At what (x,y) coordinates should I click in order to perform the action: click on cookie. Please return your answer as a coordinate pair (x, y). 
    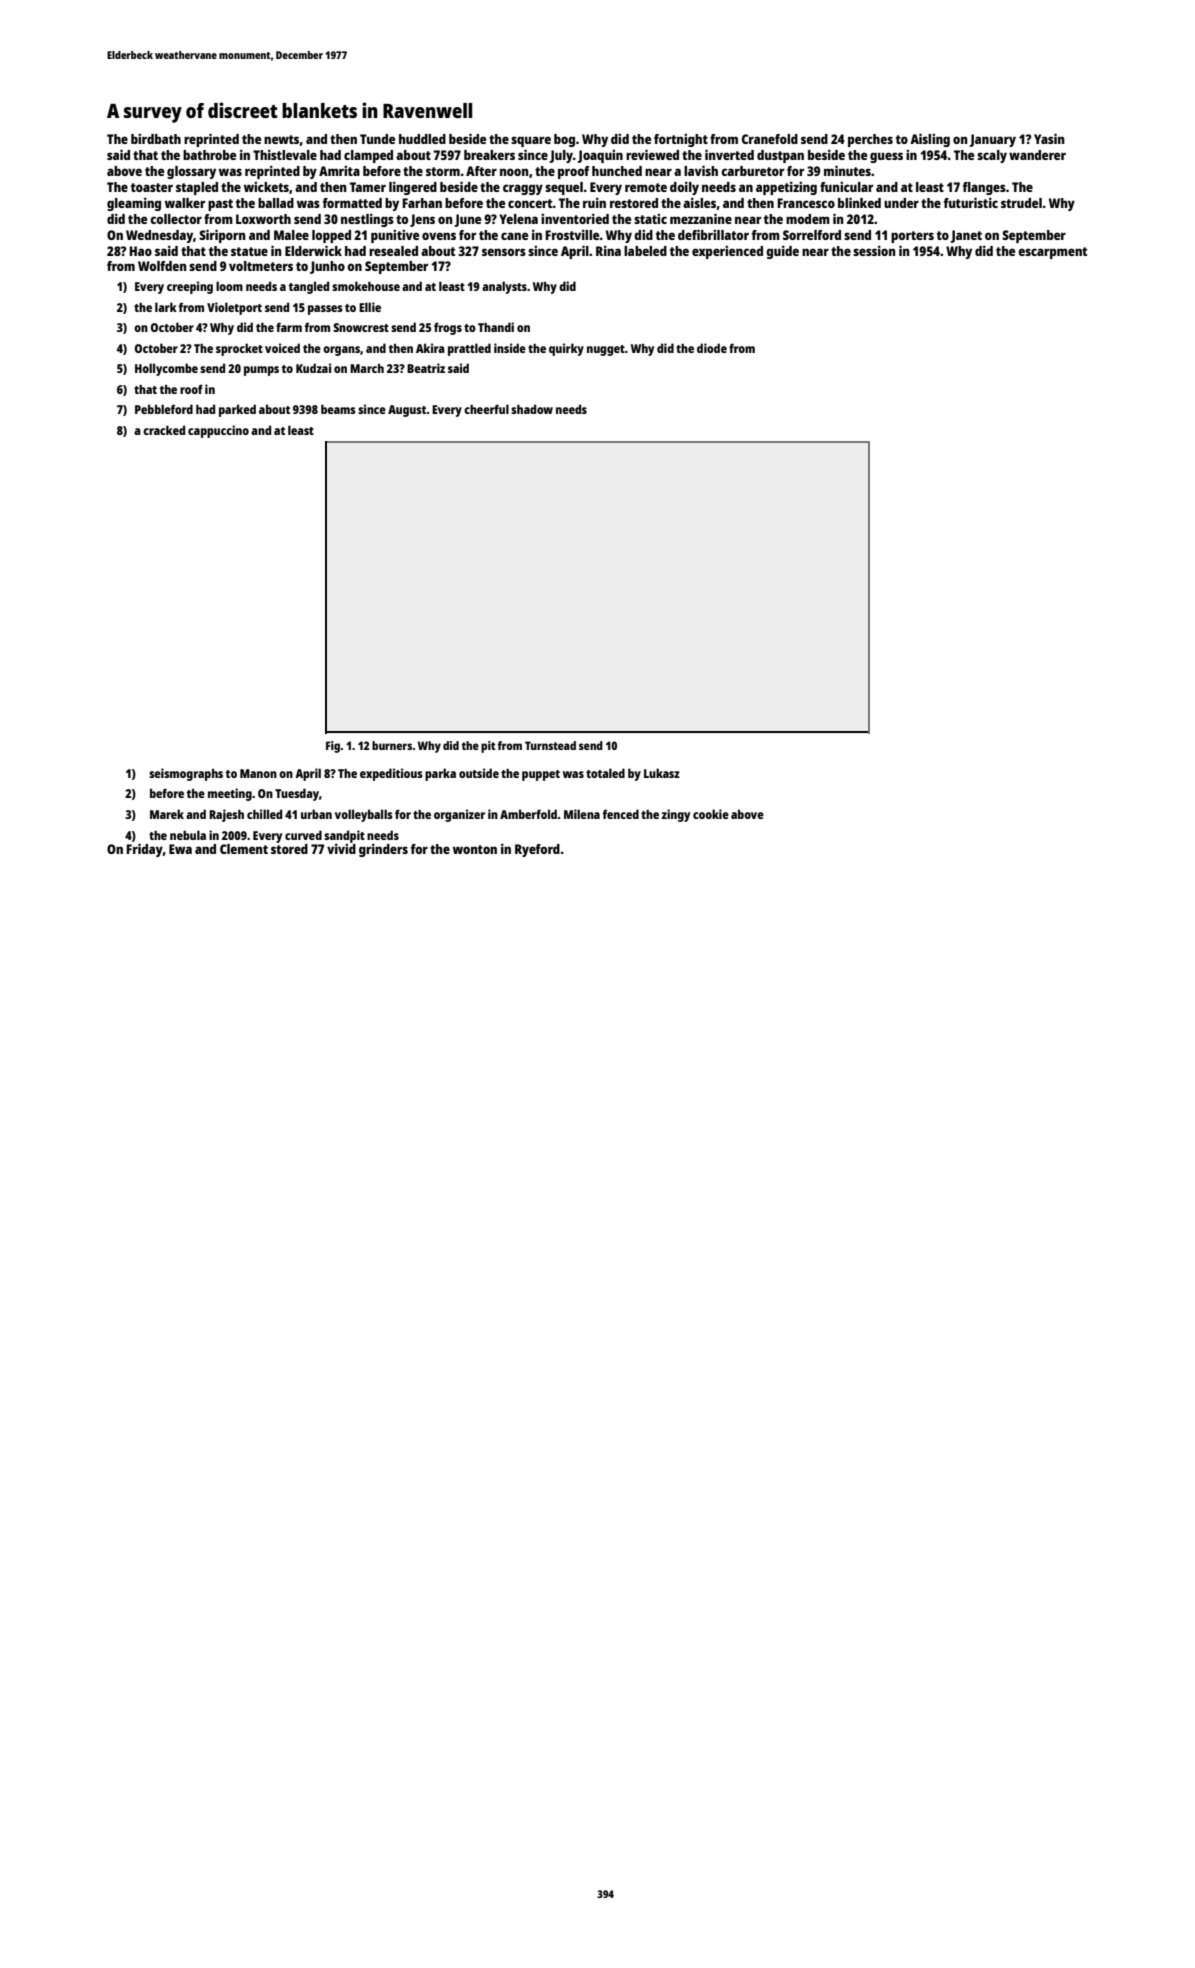
    Looking at the image, I should click on (711, 814).
